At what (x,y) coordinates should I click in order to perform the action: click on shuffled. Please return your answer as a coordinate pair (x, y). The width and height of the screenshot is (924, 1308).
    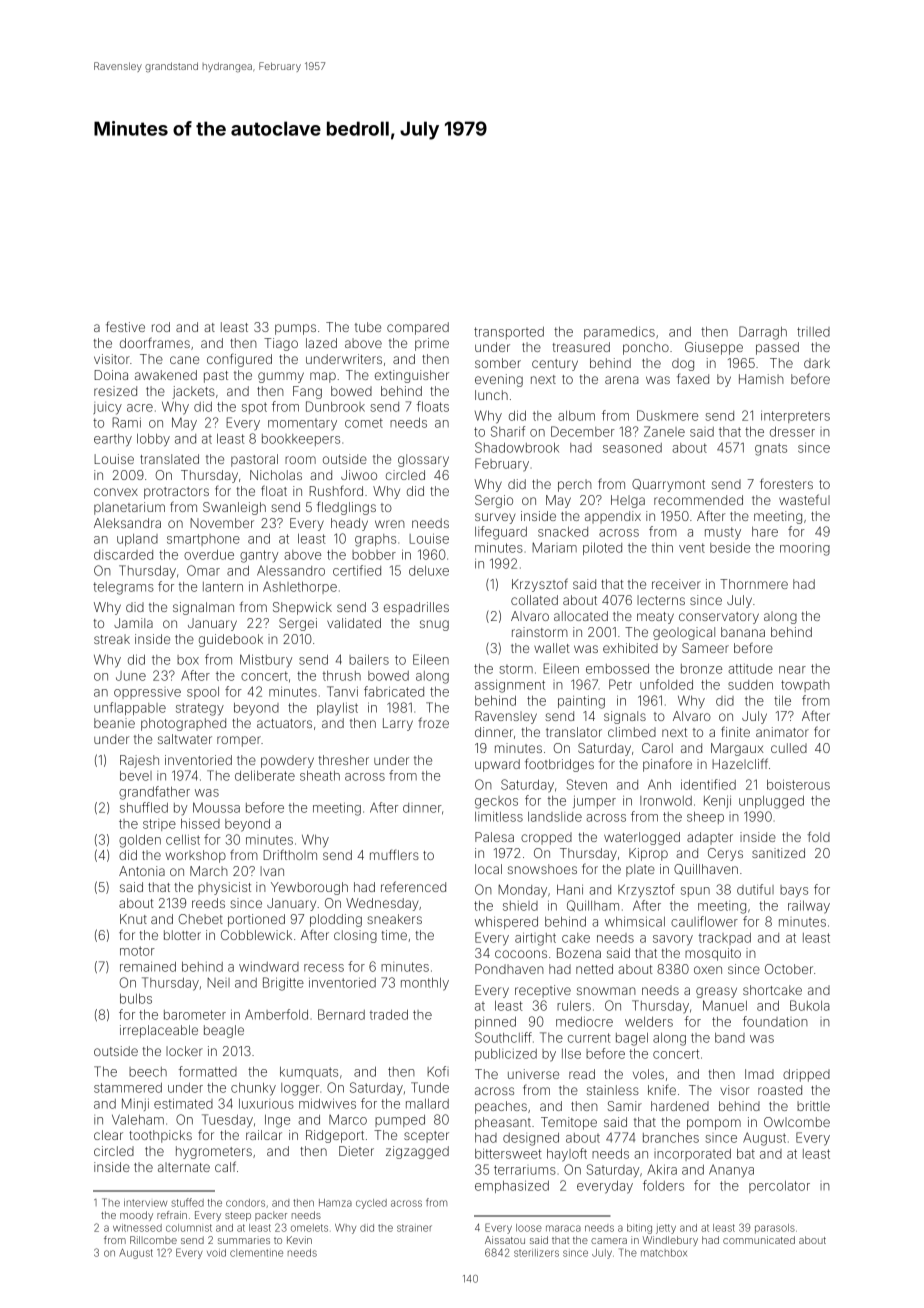
    Looking at the image, I should click on (144, 807).
